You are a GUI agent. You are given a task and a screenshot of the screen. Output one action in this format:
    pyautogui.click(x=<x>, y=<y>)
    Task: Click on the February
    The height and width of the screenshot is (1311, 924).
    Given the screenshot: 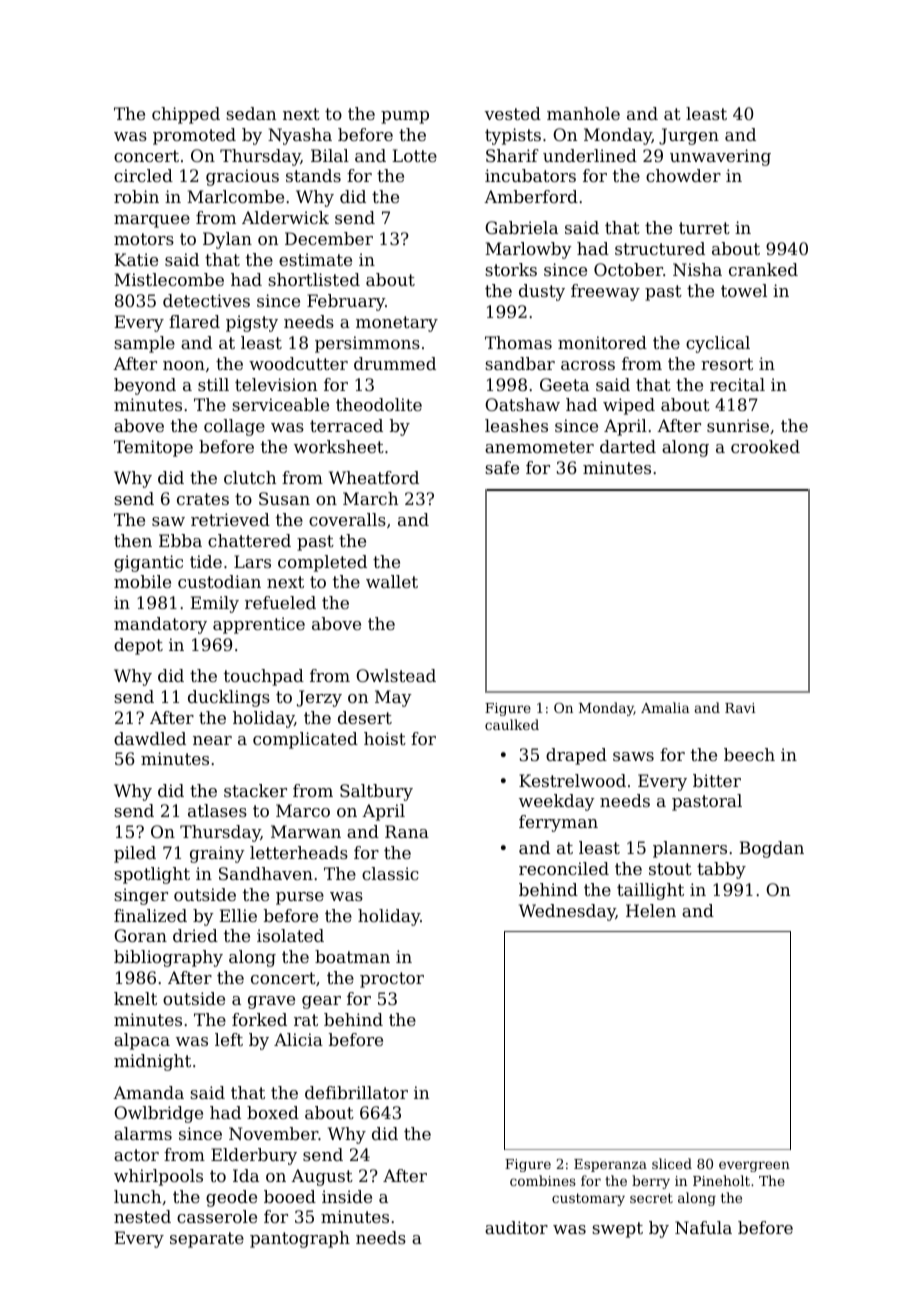 What is the action you would take?
    pyautogui.click(x=346, y=302)
